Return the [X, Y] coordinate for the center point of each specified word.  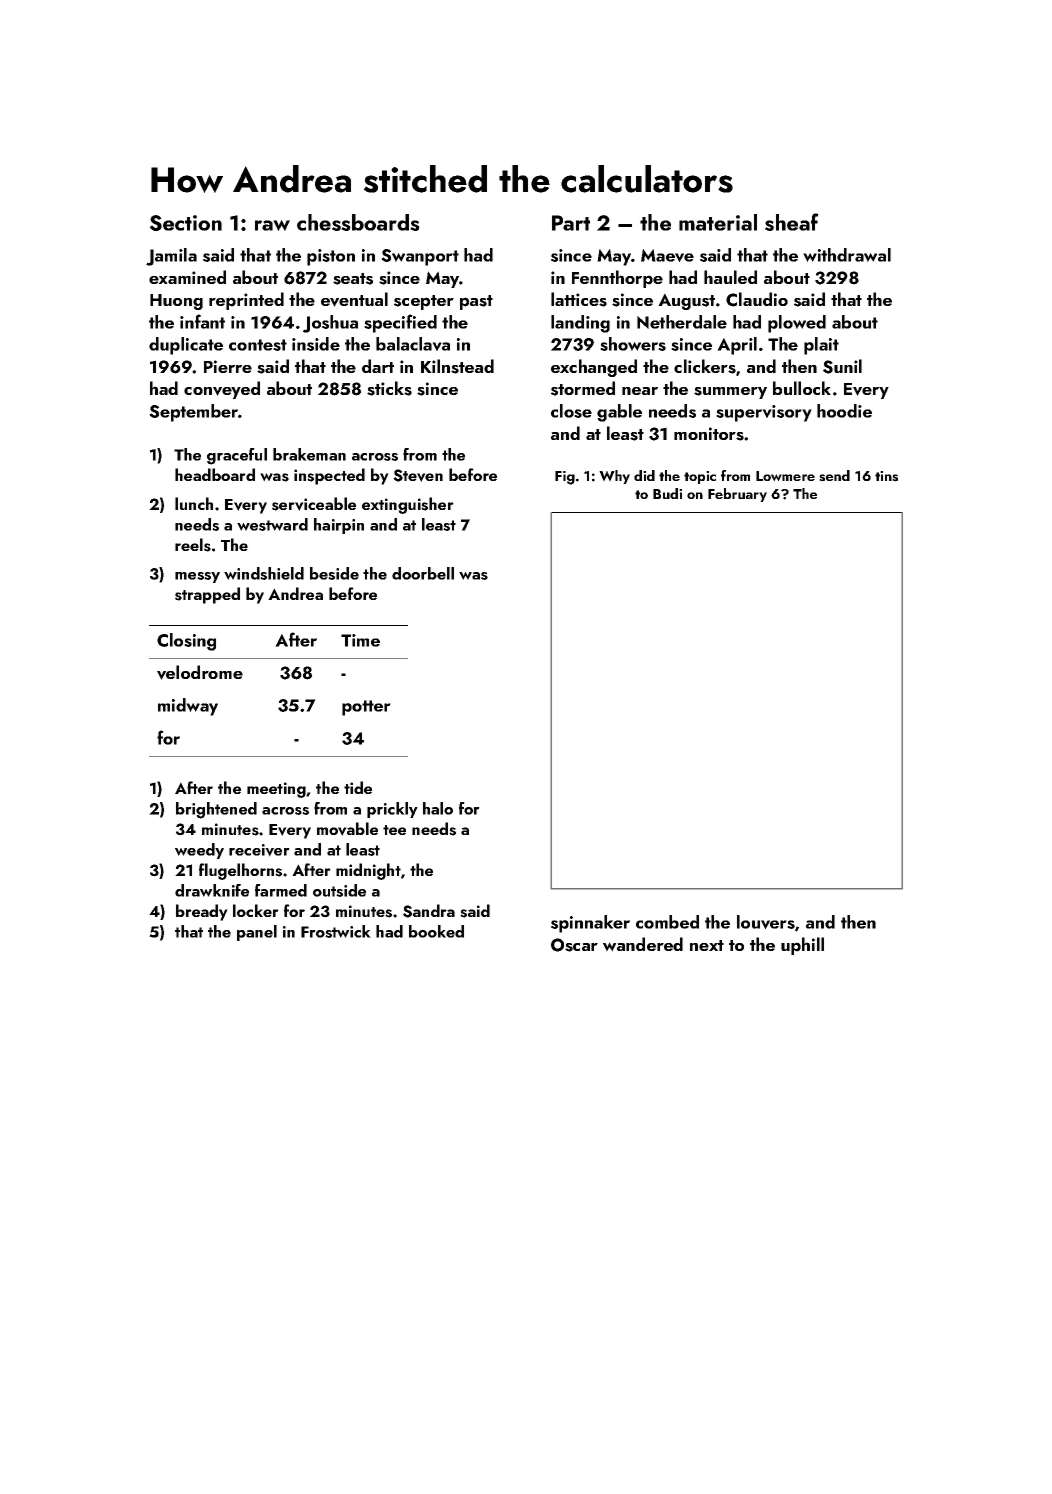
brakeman [309, 454]
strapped [207, 595]
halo [438, 808]
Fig [565, 478]
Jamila [171, 257]
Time [360, 640]
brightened [216, 810]
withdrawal [847, 255]
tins [886, 476]
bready [202, 912]
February [737, 495]
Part [571, 223]
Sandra [429, 911]
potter [366, 708]
